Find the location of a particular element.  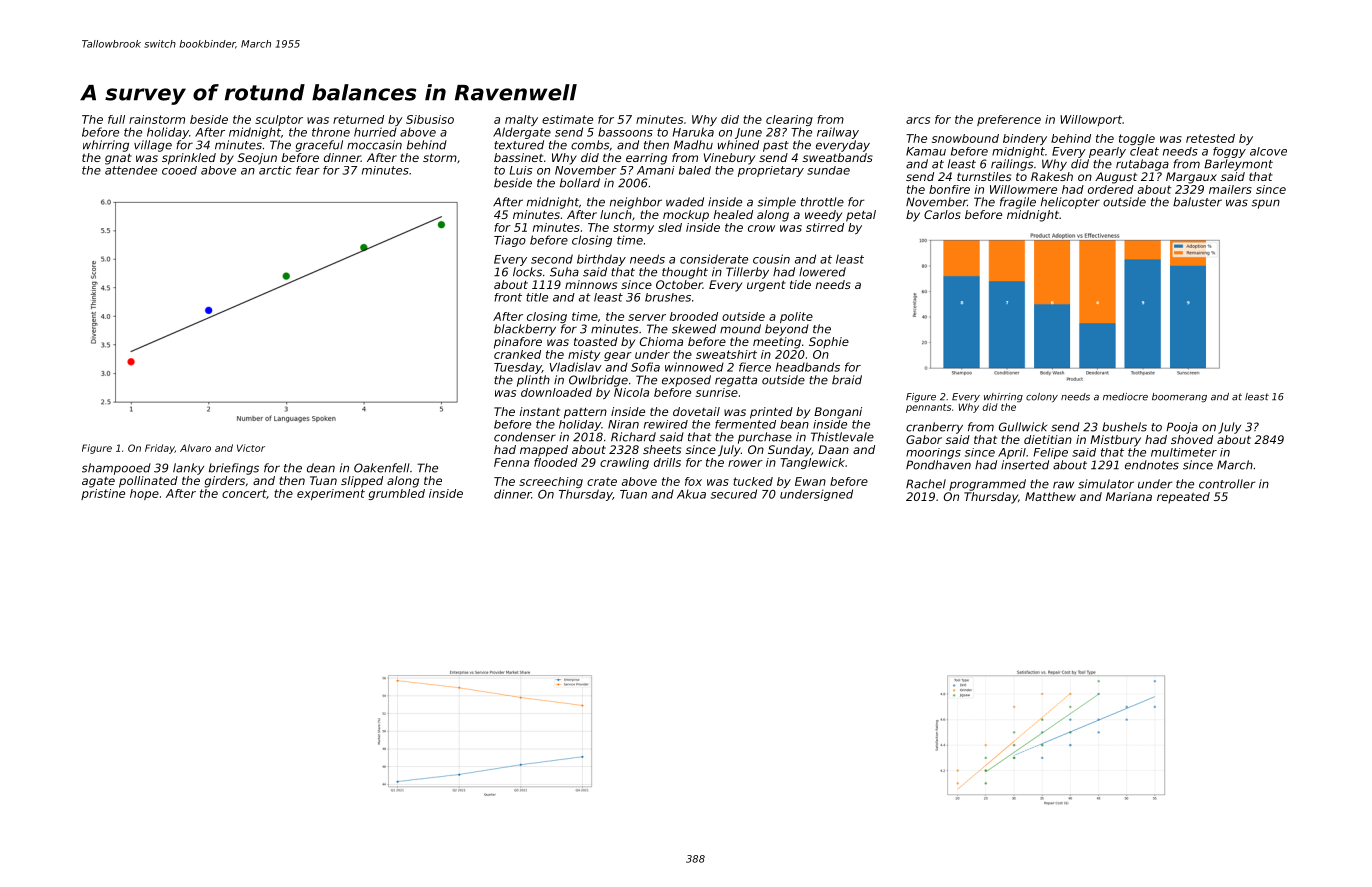

headbands is located at coordinates (808, 367).
